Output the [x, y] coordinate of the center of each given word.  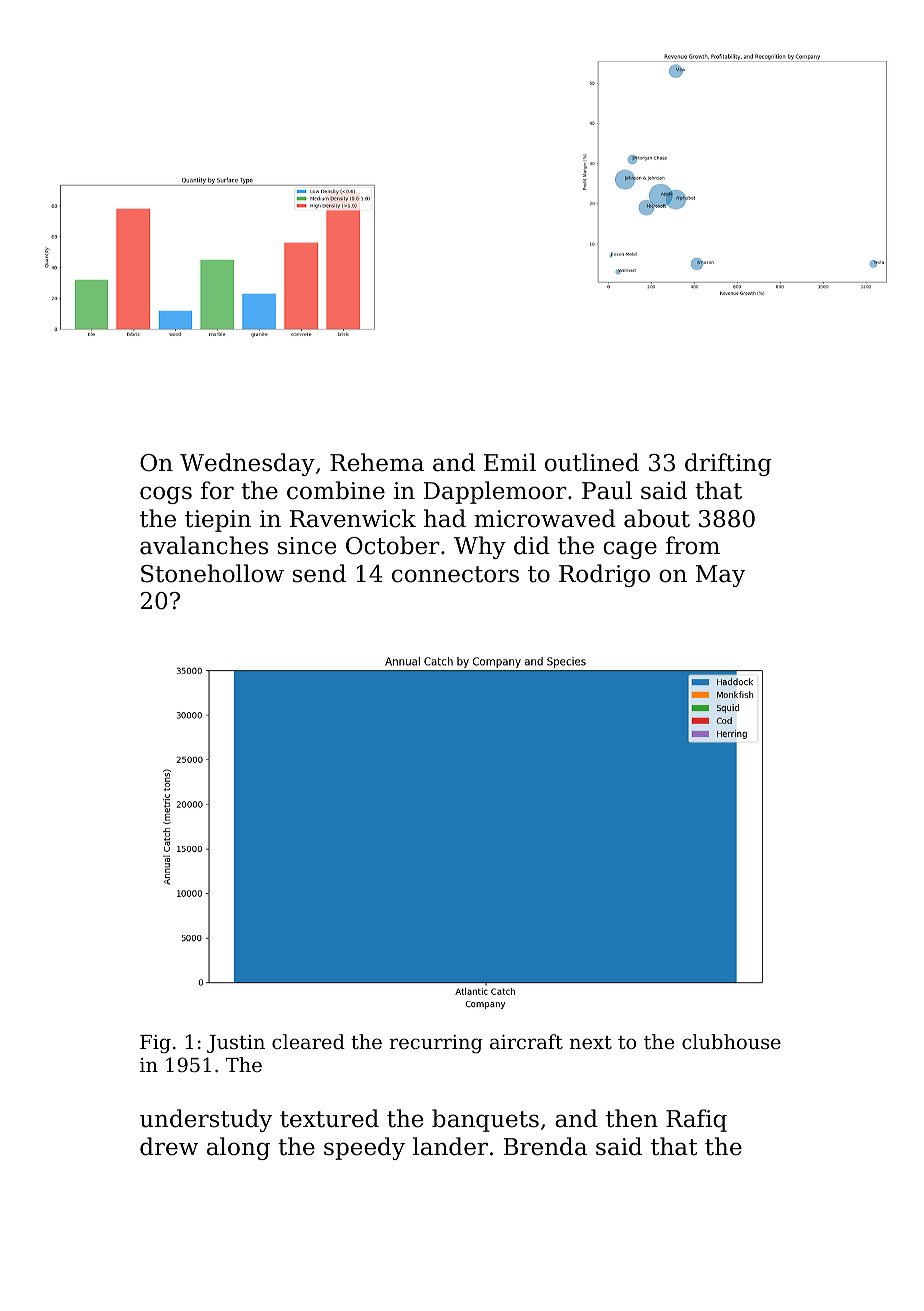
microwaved [545, 518]
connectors [455, 574]
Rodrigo [604, 575]
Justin [236, 1044]
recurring [436, 1044]
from [693, 545]
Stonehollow [212, 573]
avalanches [204, 545]
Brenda [545, 1146]
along [238, 1148]
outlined [592, 462]
